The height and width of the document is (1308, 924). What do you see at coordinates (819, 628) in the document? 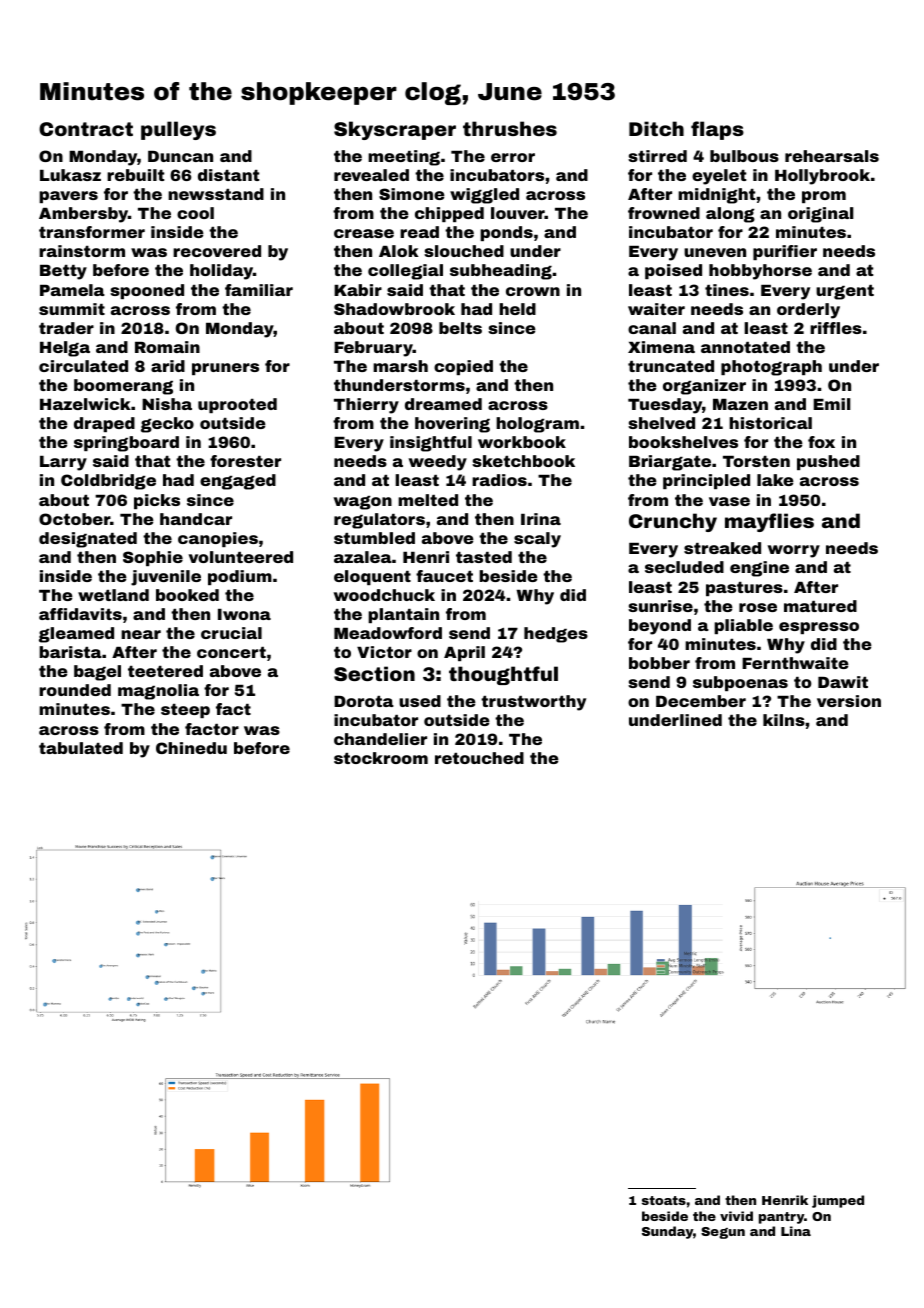
I see `espresso` at bounding box center [819, 628].
